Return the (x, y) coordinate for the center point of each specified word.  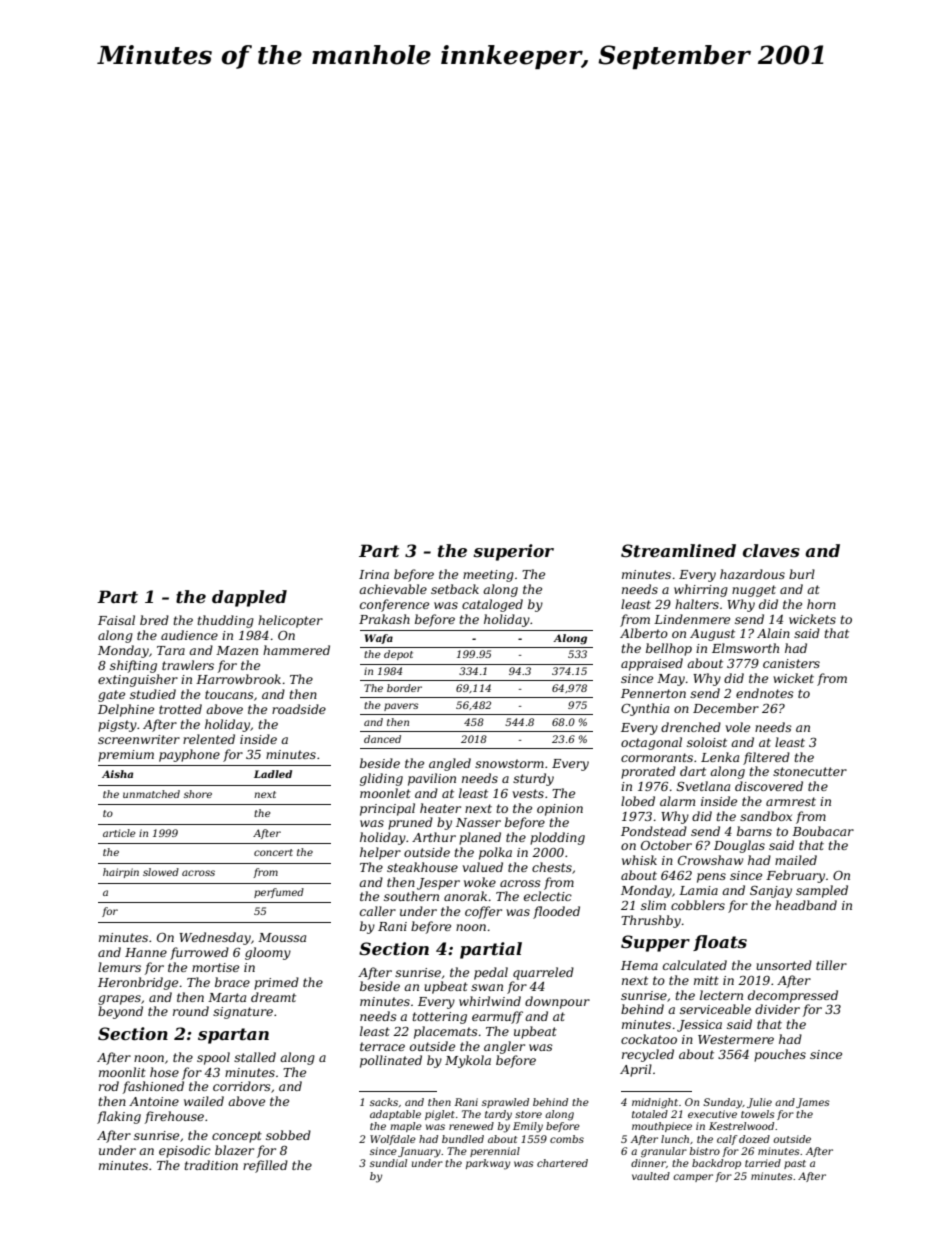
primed (276, 983)
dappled (249, 598)
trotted (180, 709)
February (795, 876)
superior (513, 552)
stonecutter (810, 771)
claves (771, 550)
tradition (211, 1165)
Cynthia (645, 709)
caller (378, 911)
